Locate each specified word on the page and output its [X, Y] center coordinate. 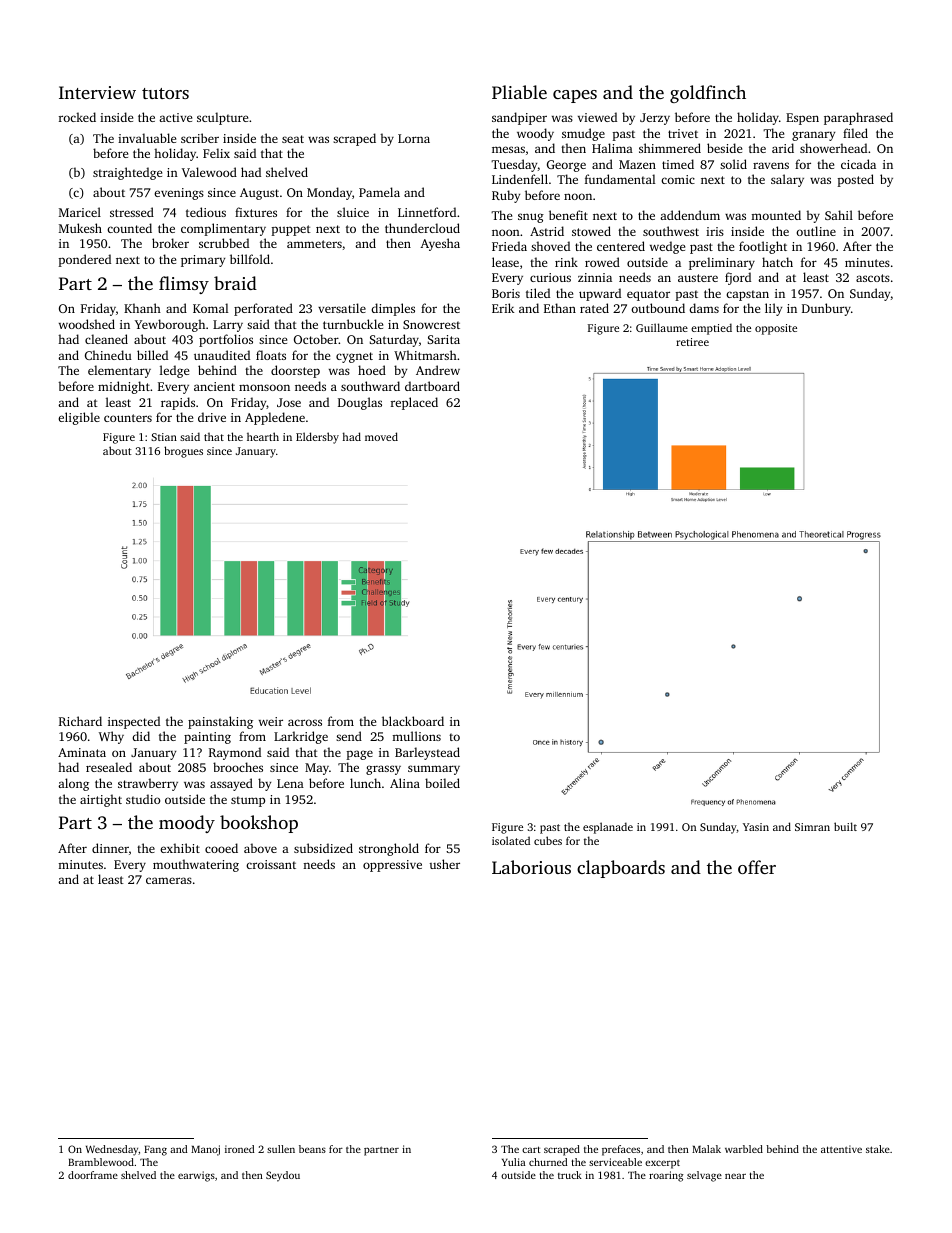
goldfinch [708, 94]
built [845, 826]
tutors [165, 93]
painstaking [220, 722]
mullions [416, 736]
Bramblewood [101, 1162]
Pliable [519, 92]
